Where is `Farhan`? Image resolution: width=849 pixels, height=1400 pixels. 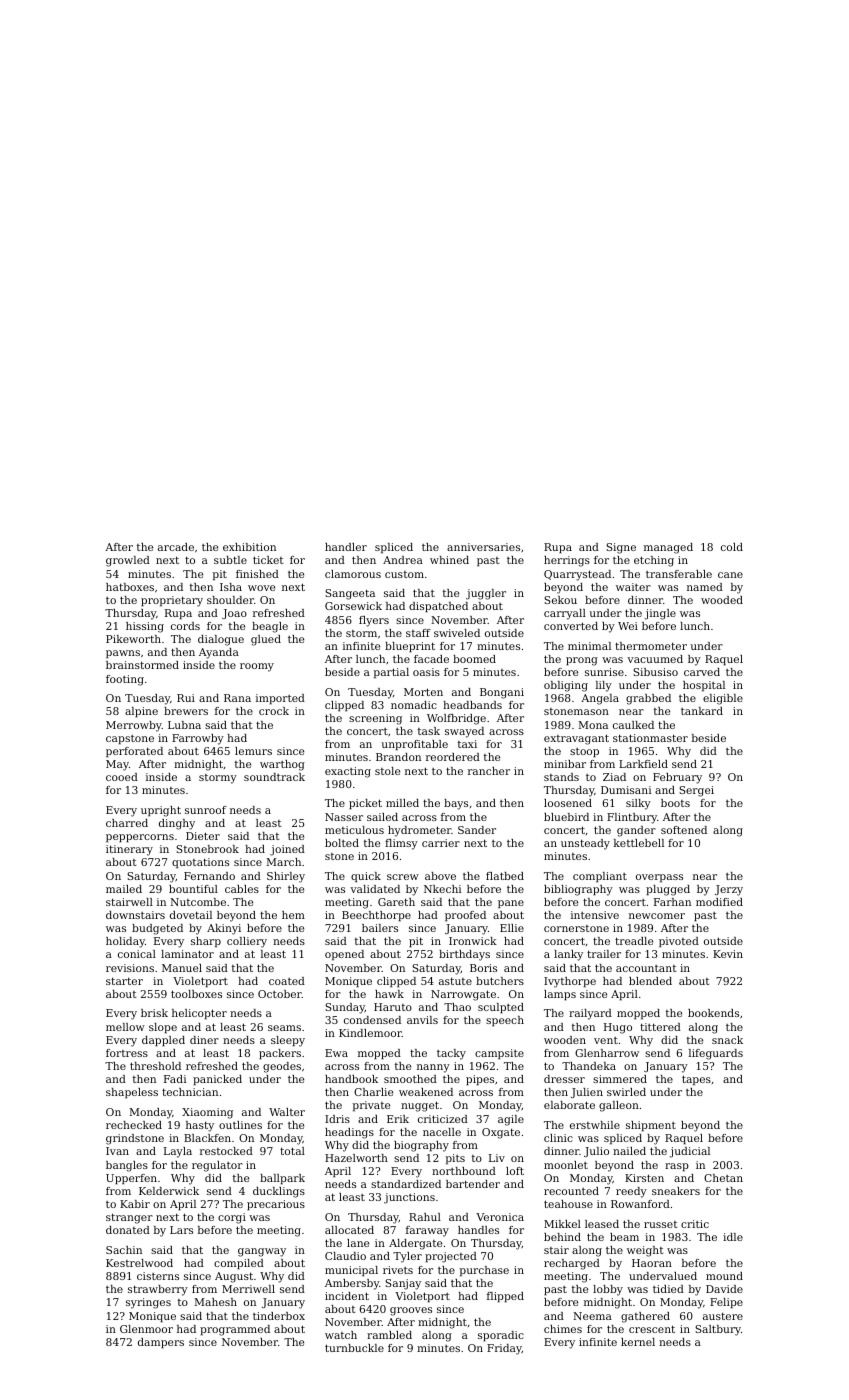
Farhan is located at coordinates (672, 902).
